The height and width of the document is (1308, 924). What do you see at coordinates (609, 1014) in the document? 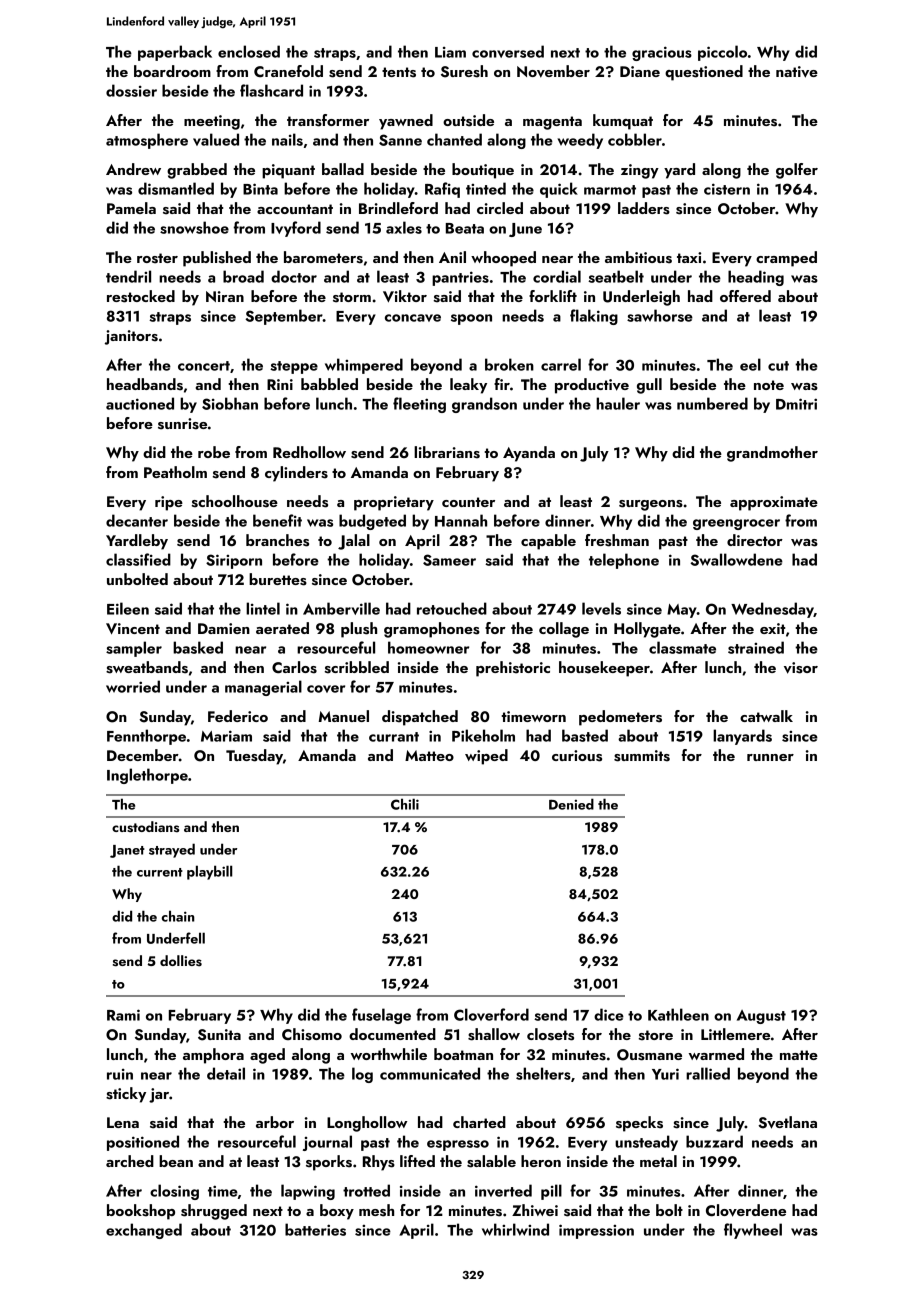
I see `dice` at bounding box center [609, 1014].
